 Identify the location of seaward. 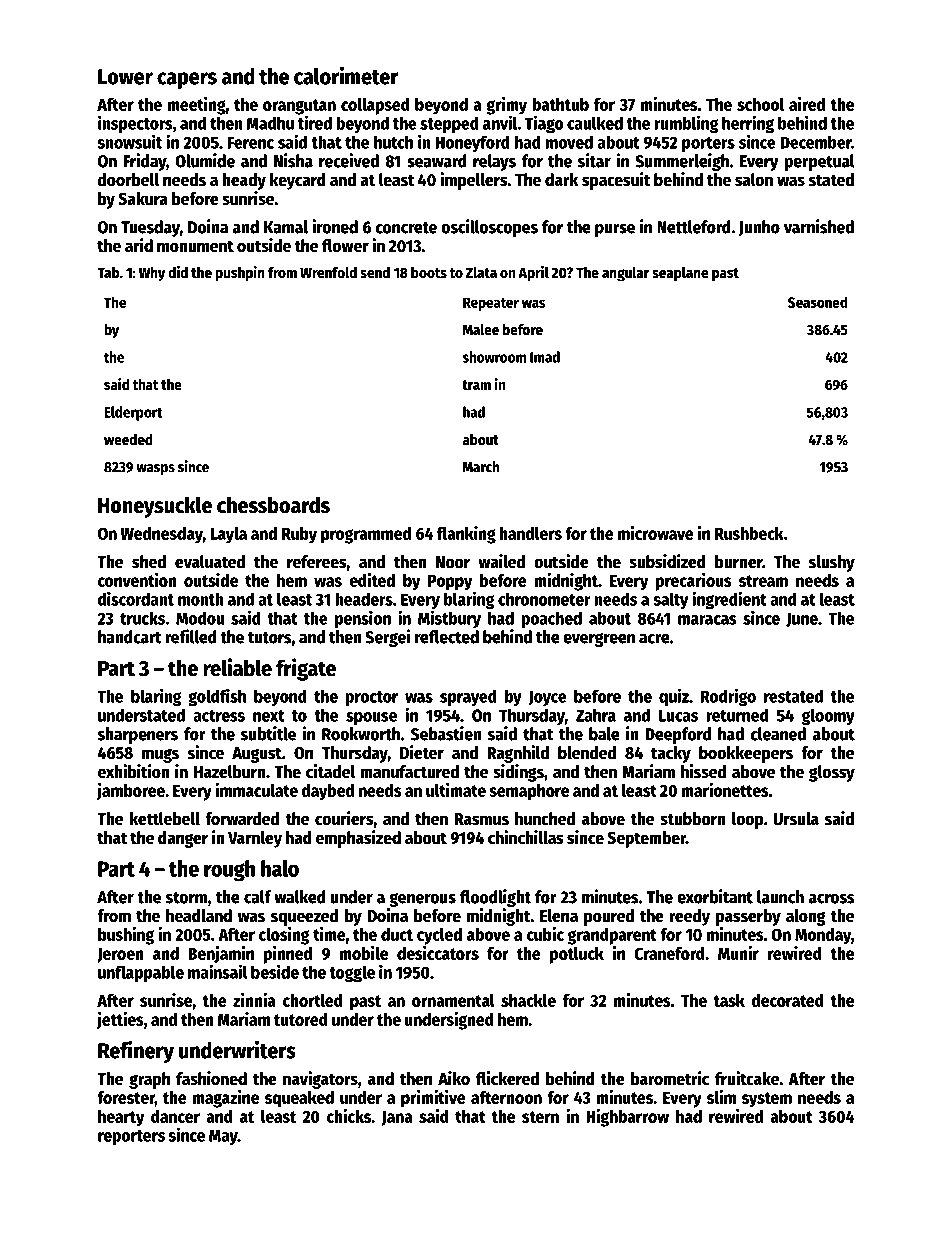
(437, 161).
